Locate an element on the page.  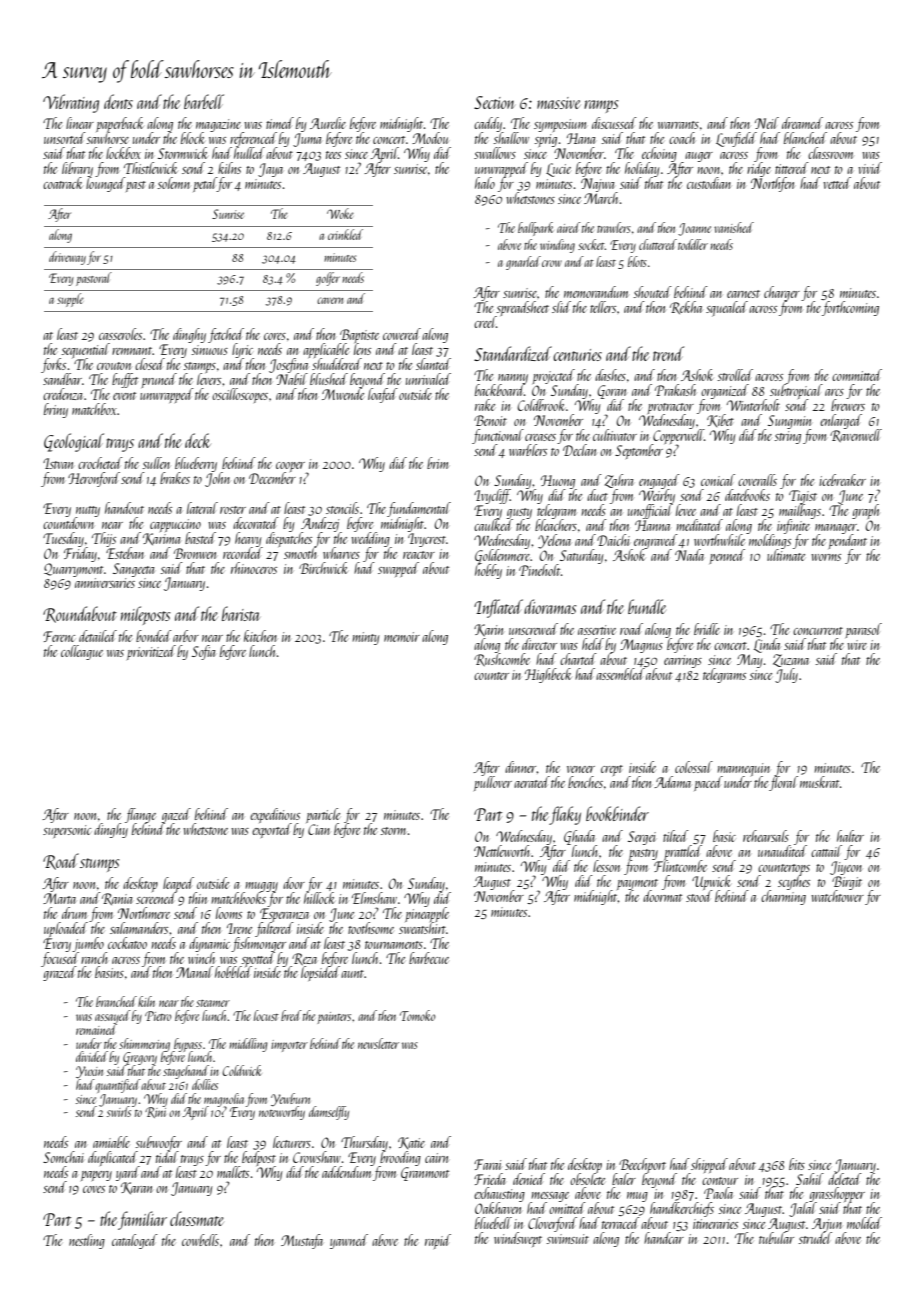
familiar is located at coordinates (142, 1220).
